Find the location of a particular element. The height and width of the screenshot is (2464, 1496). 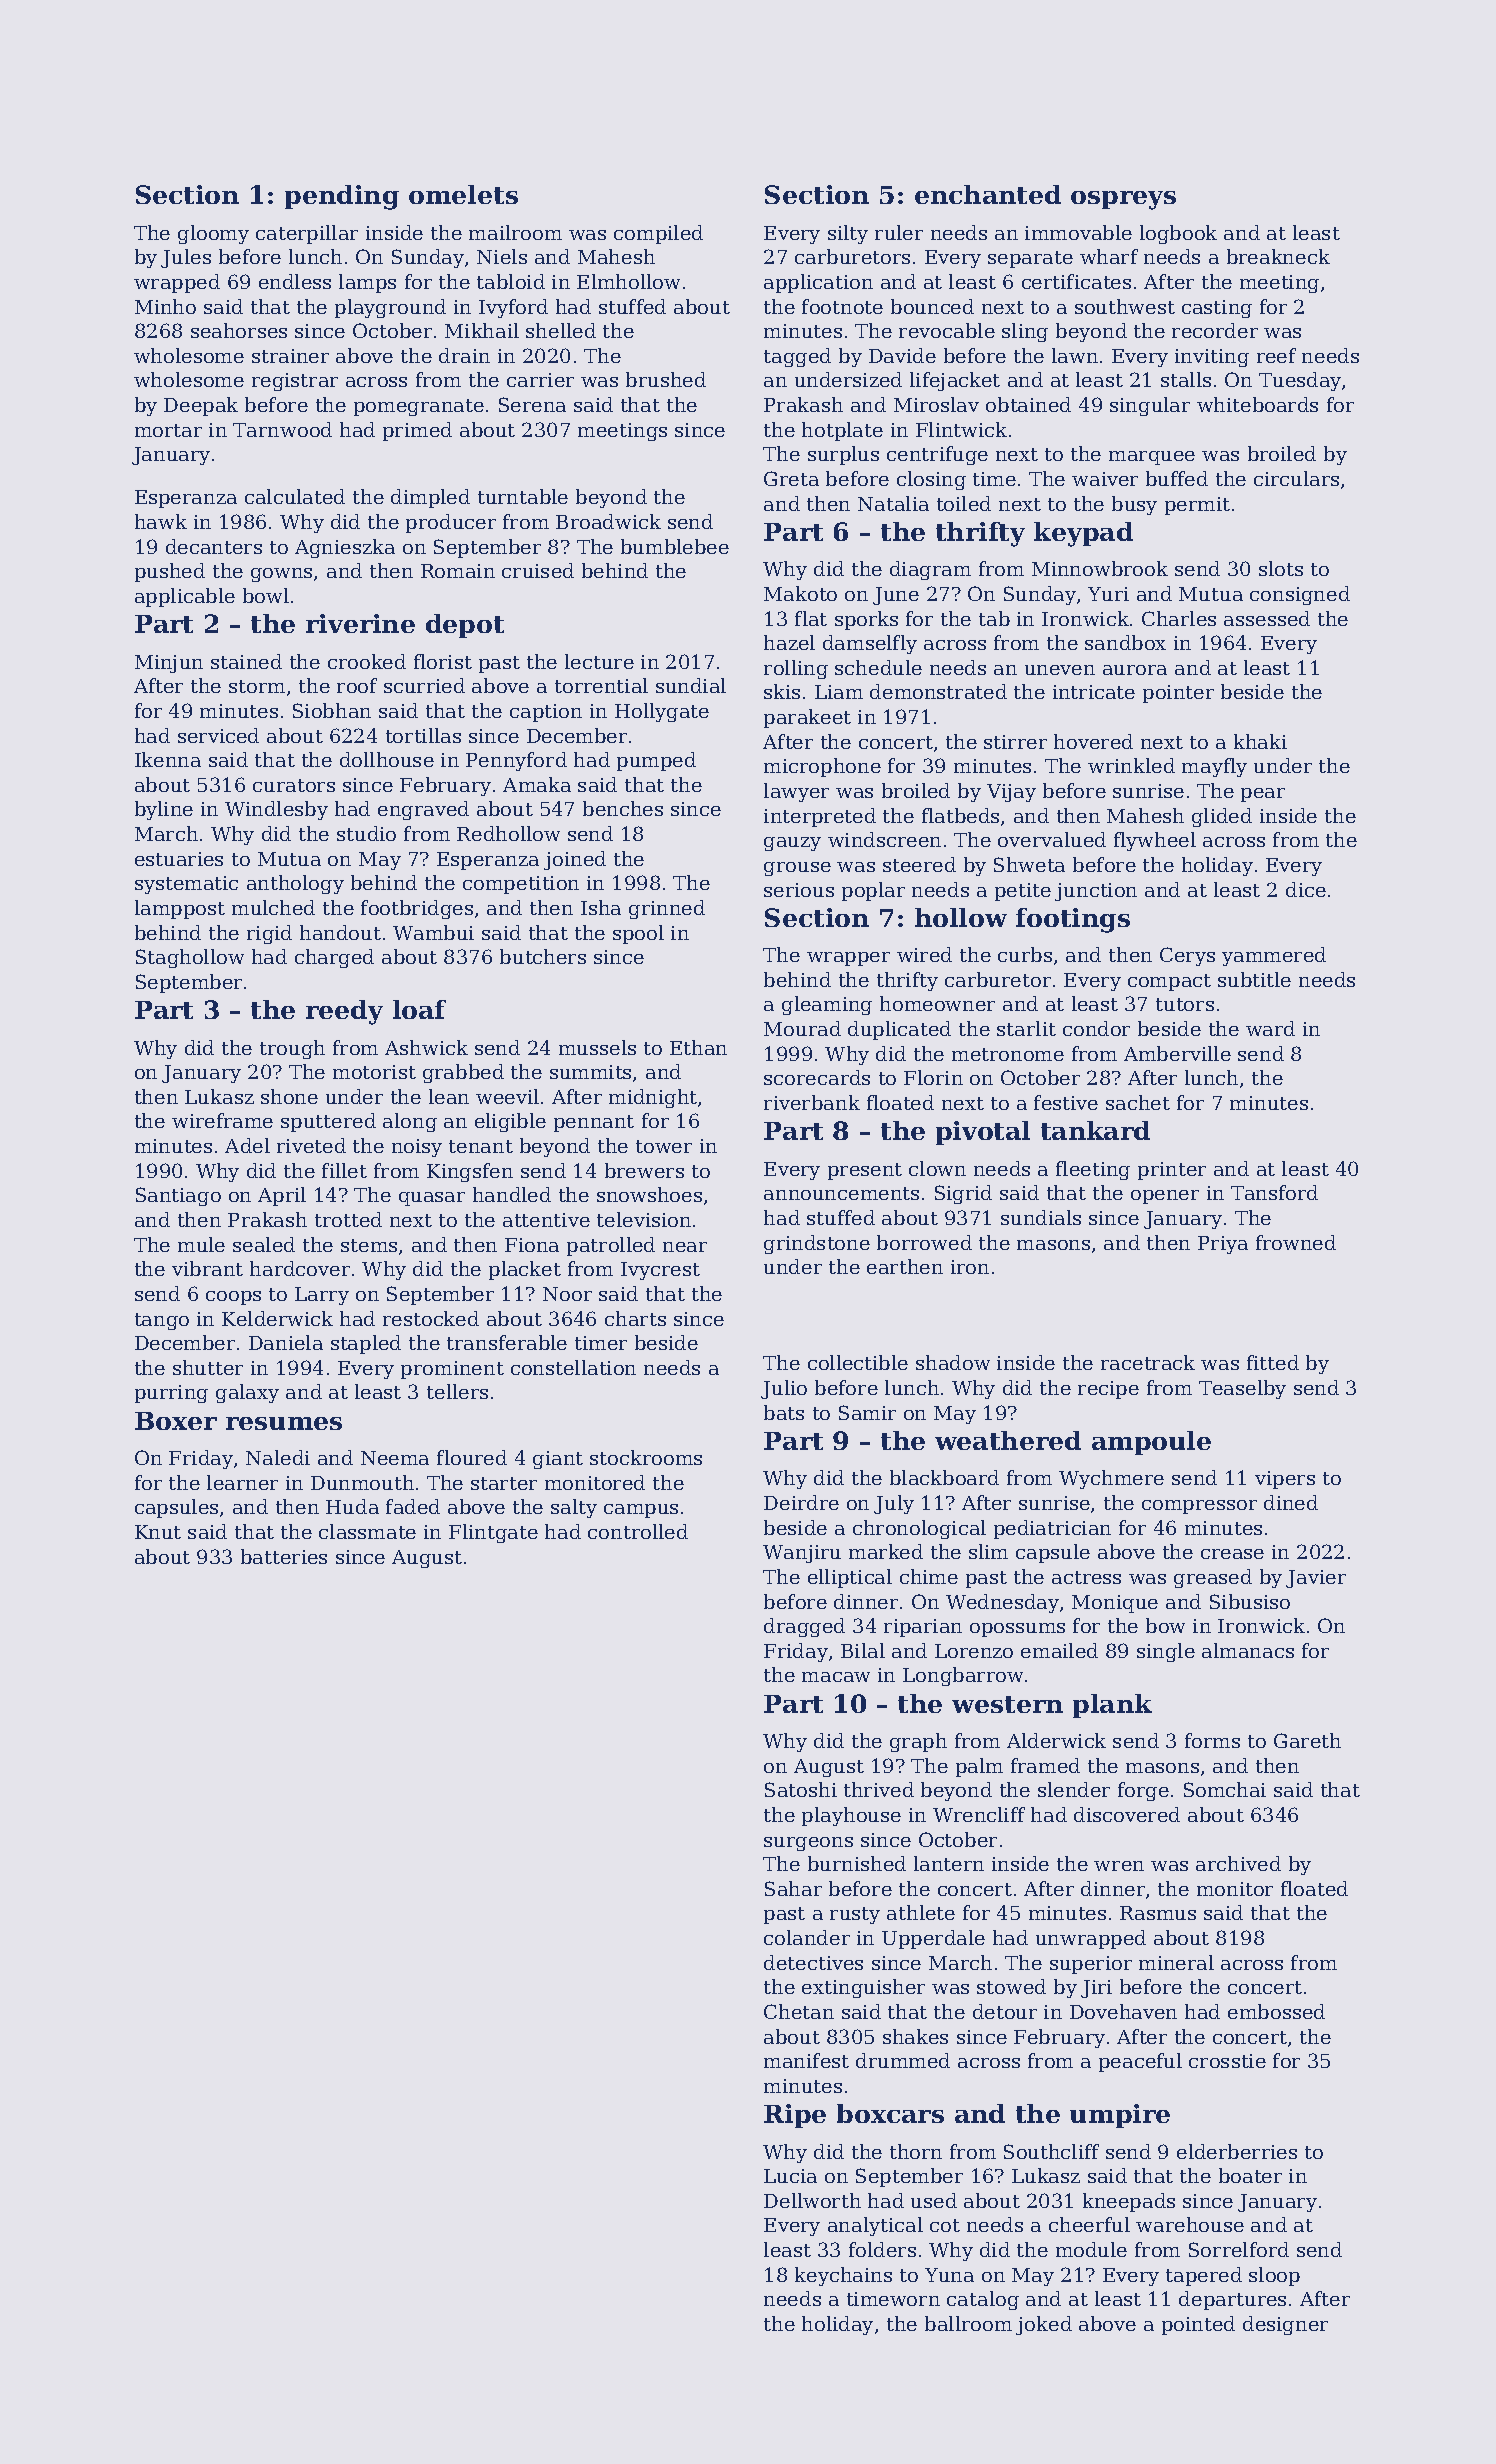

omelets is located at coordinates (463, 194).
